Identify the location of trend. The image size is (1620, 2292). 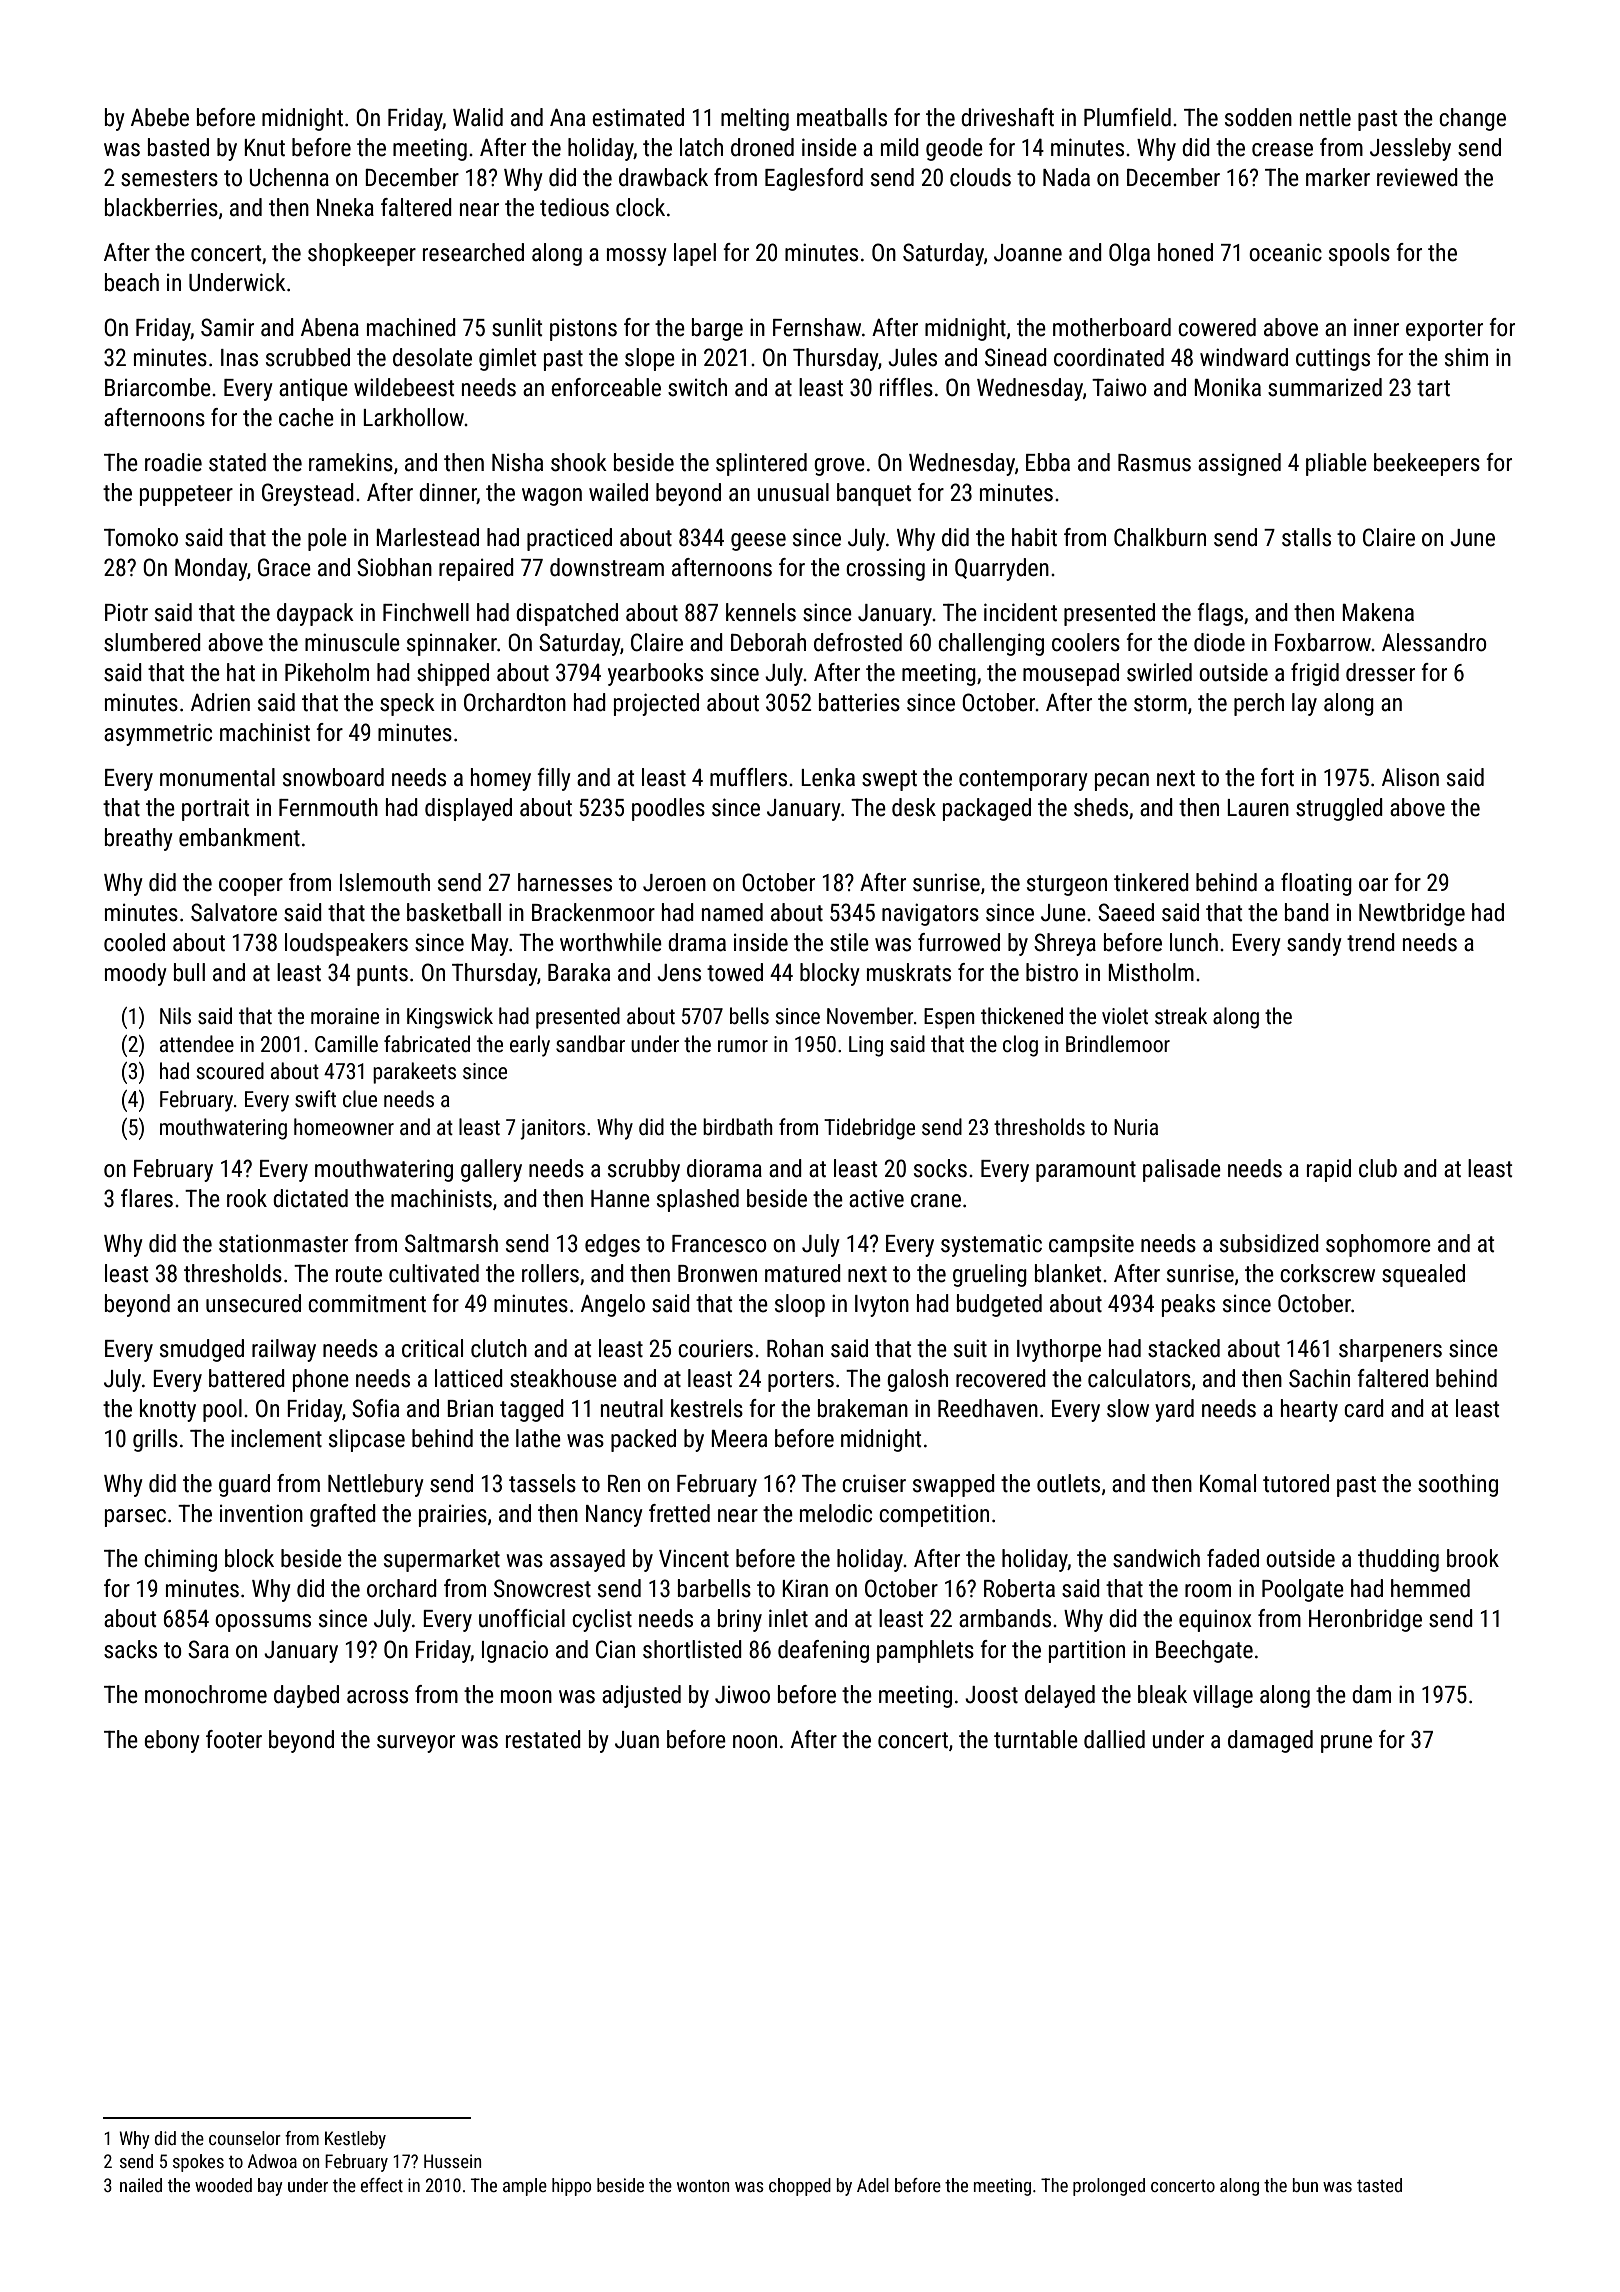
(1371, 942).
